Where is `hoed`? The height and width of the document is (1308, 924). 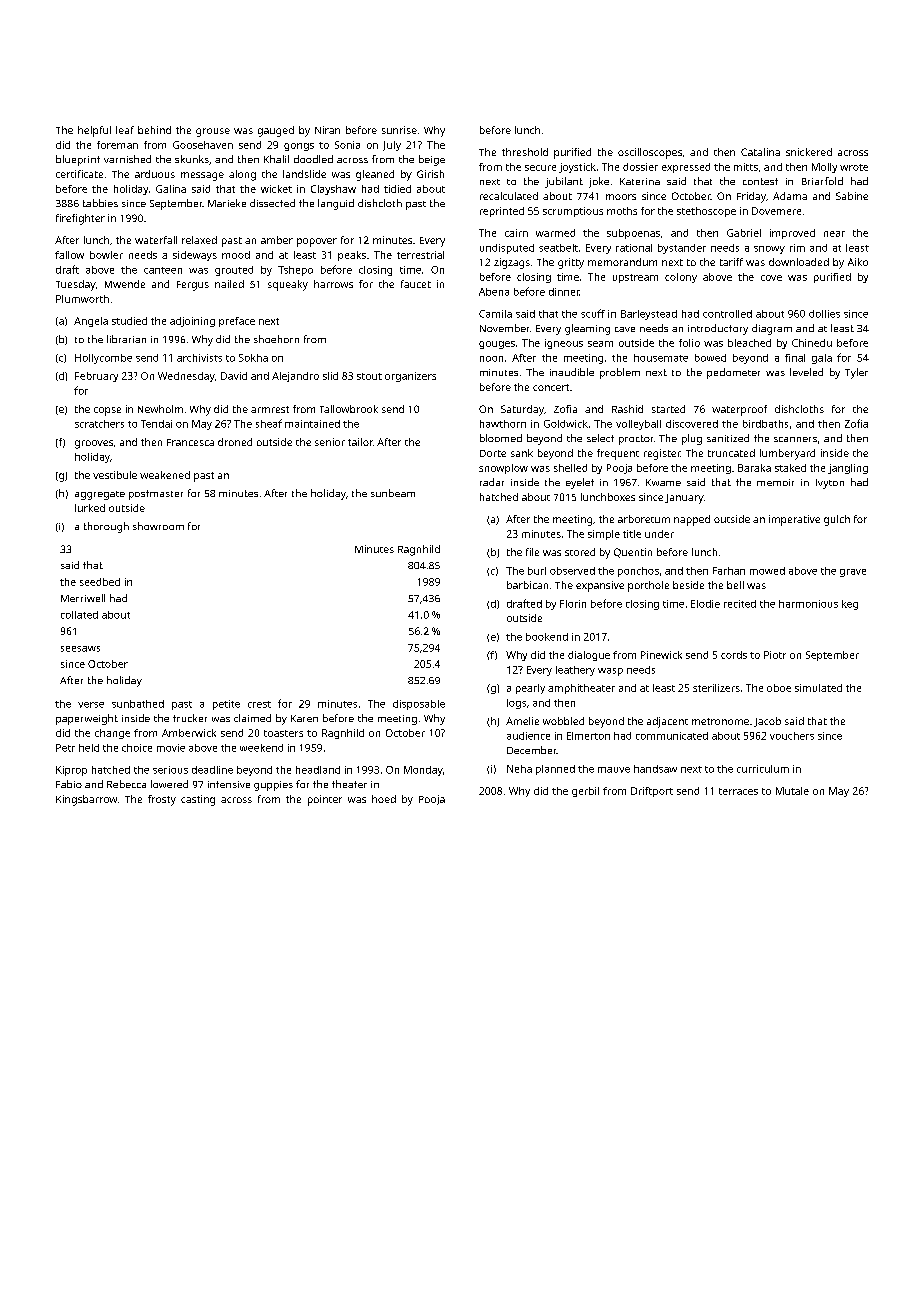
hoed is located at coordinates (384, 799).
